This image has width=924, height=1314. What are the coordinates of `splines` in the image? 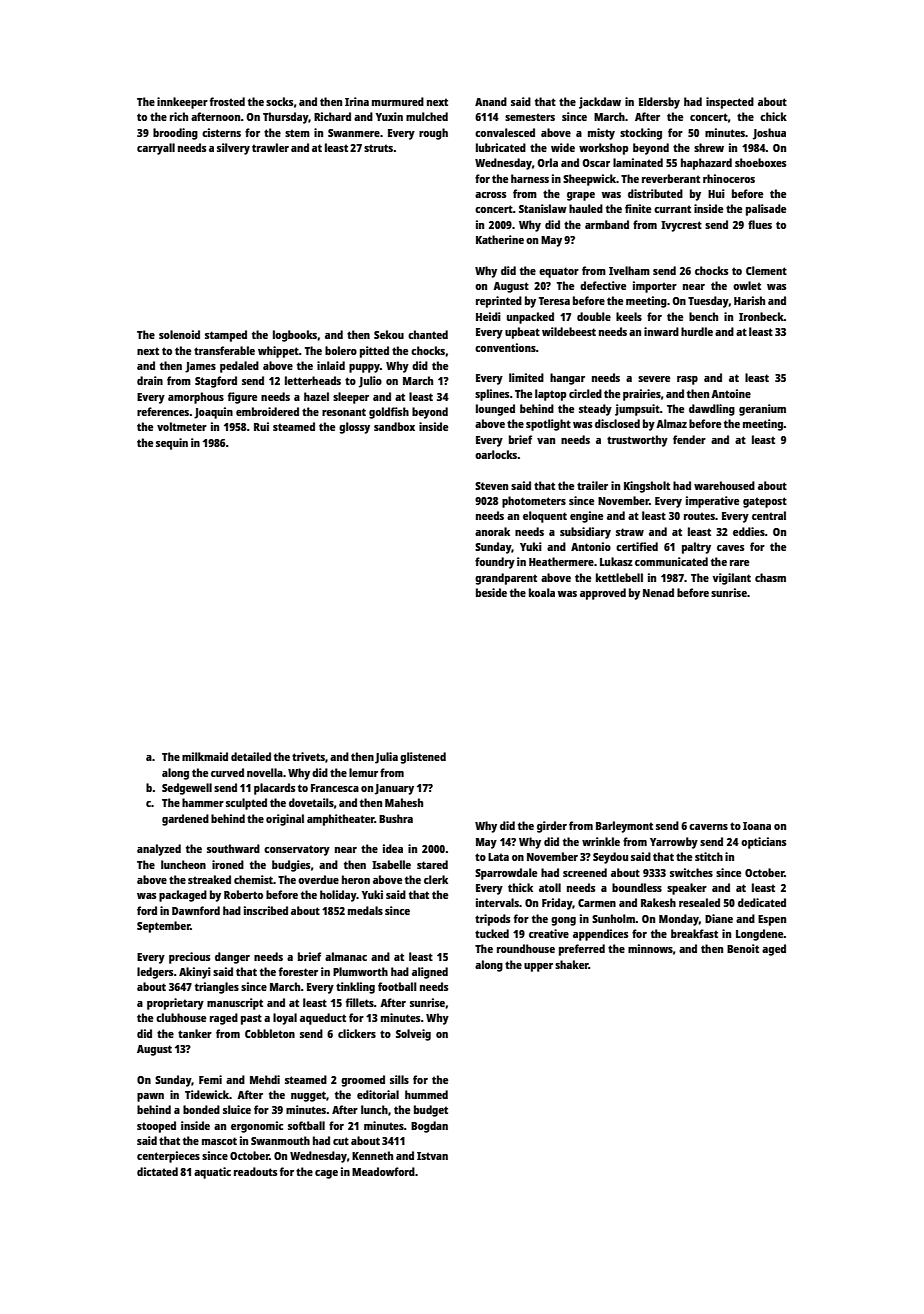 It's located at (492, 395).
